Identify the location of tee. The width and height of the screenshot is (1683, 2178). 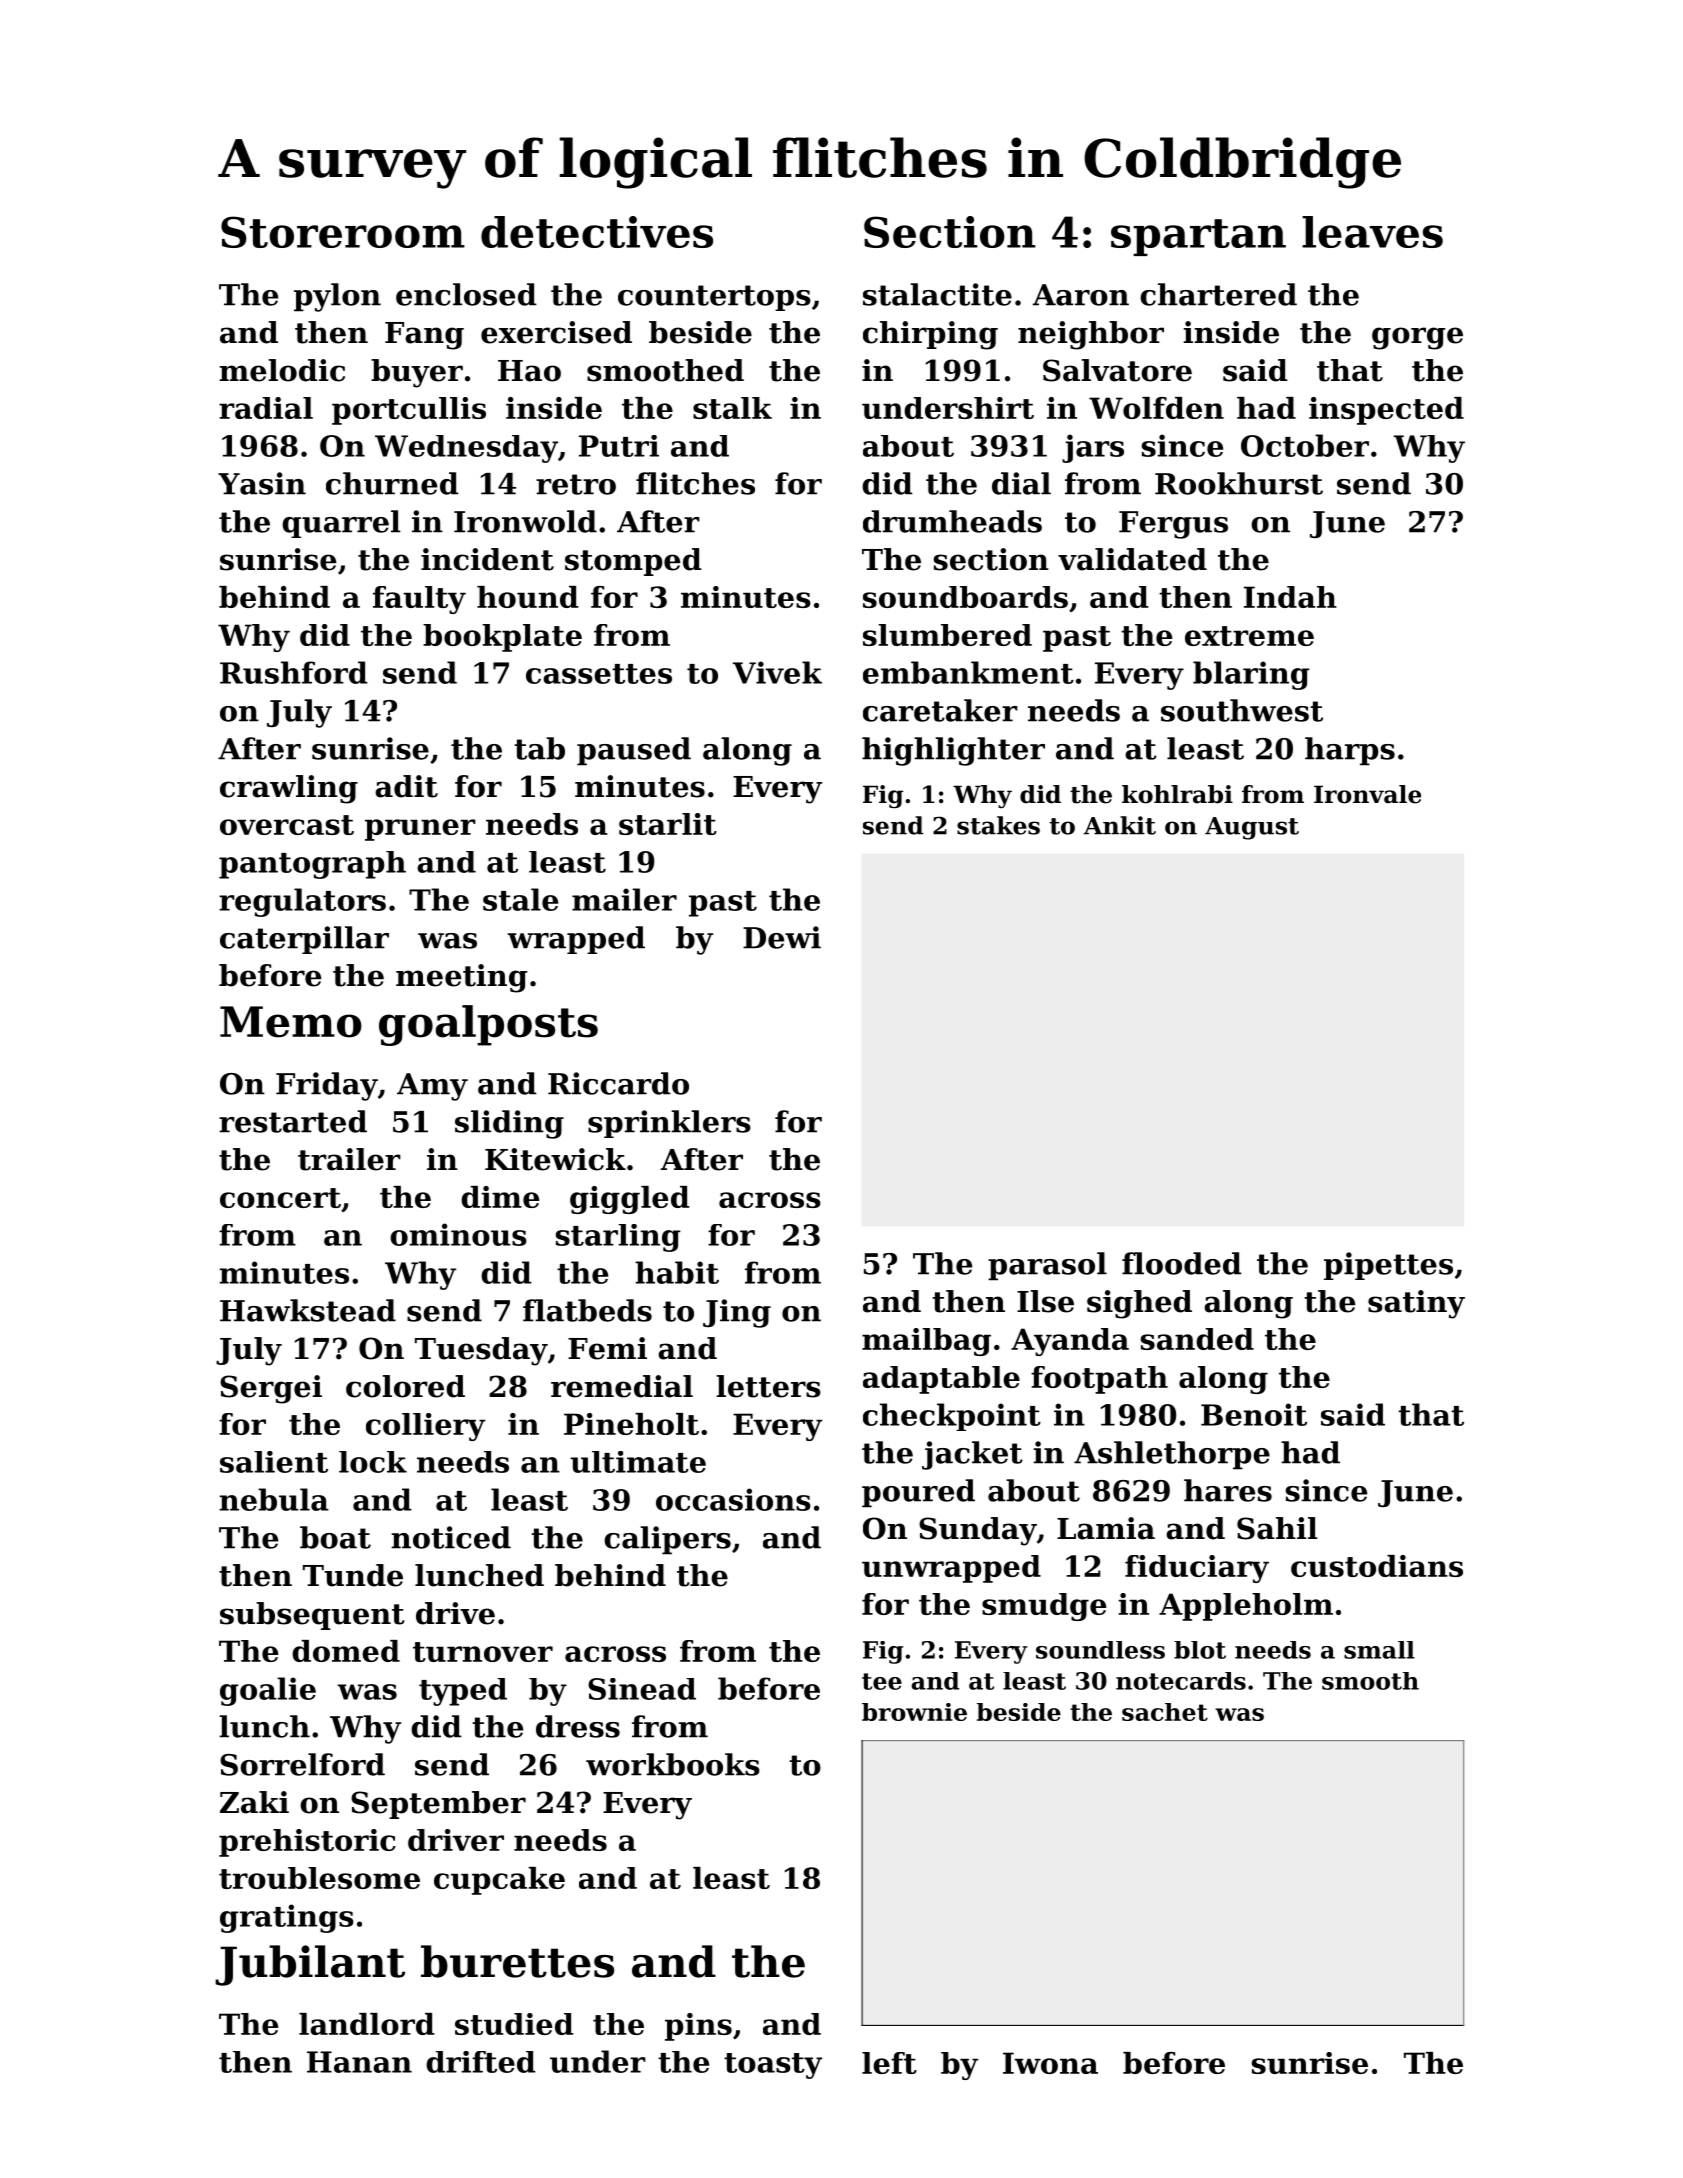
(882, 1681).
